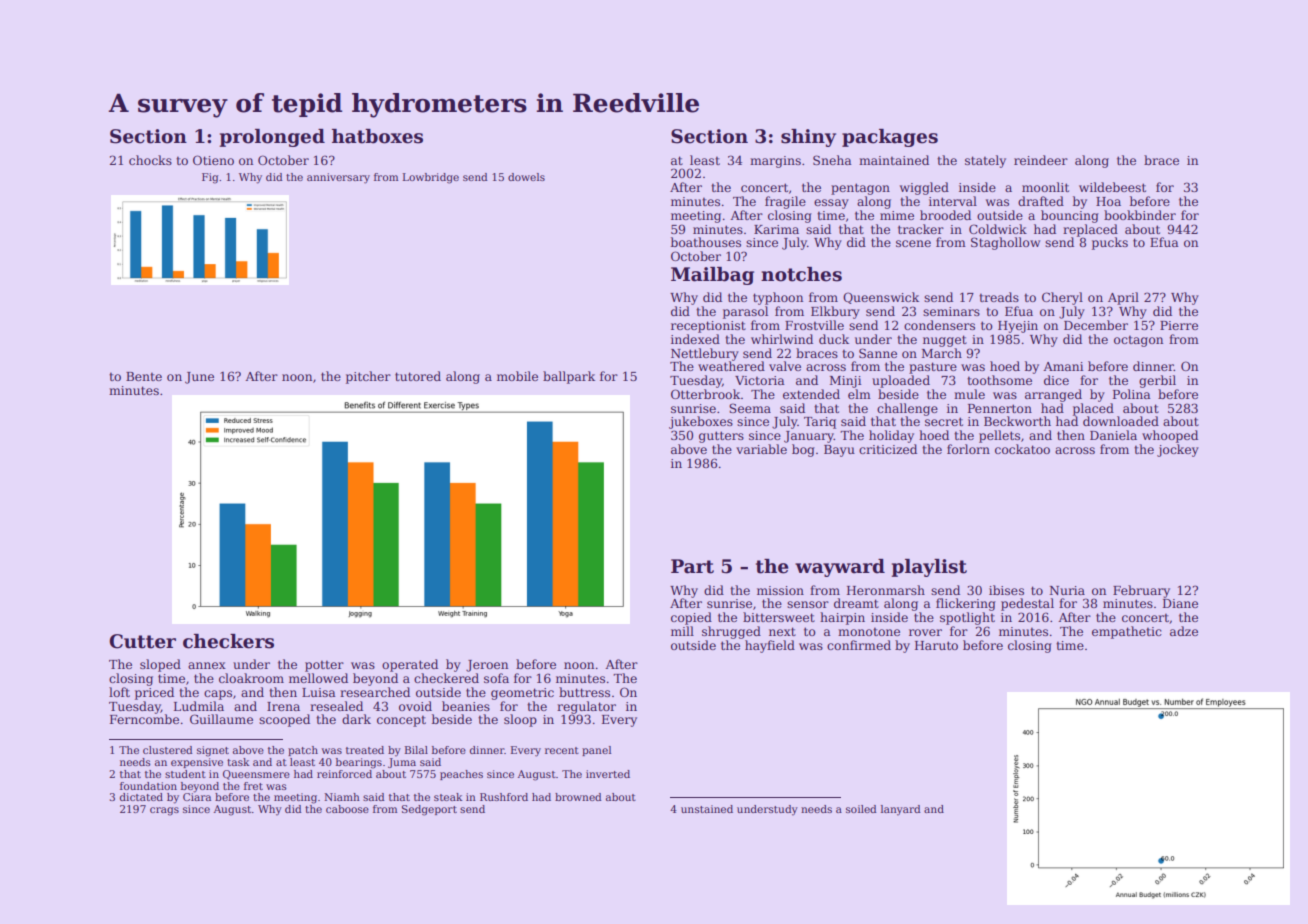  Describe the element at coordinates (504, 797) in the screenshot. I see `Rushford` at that location.
